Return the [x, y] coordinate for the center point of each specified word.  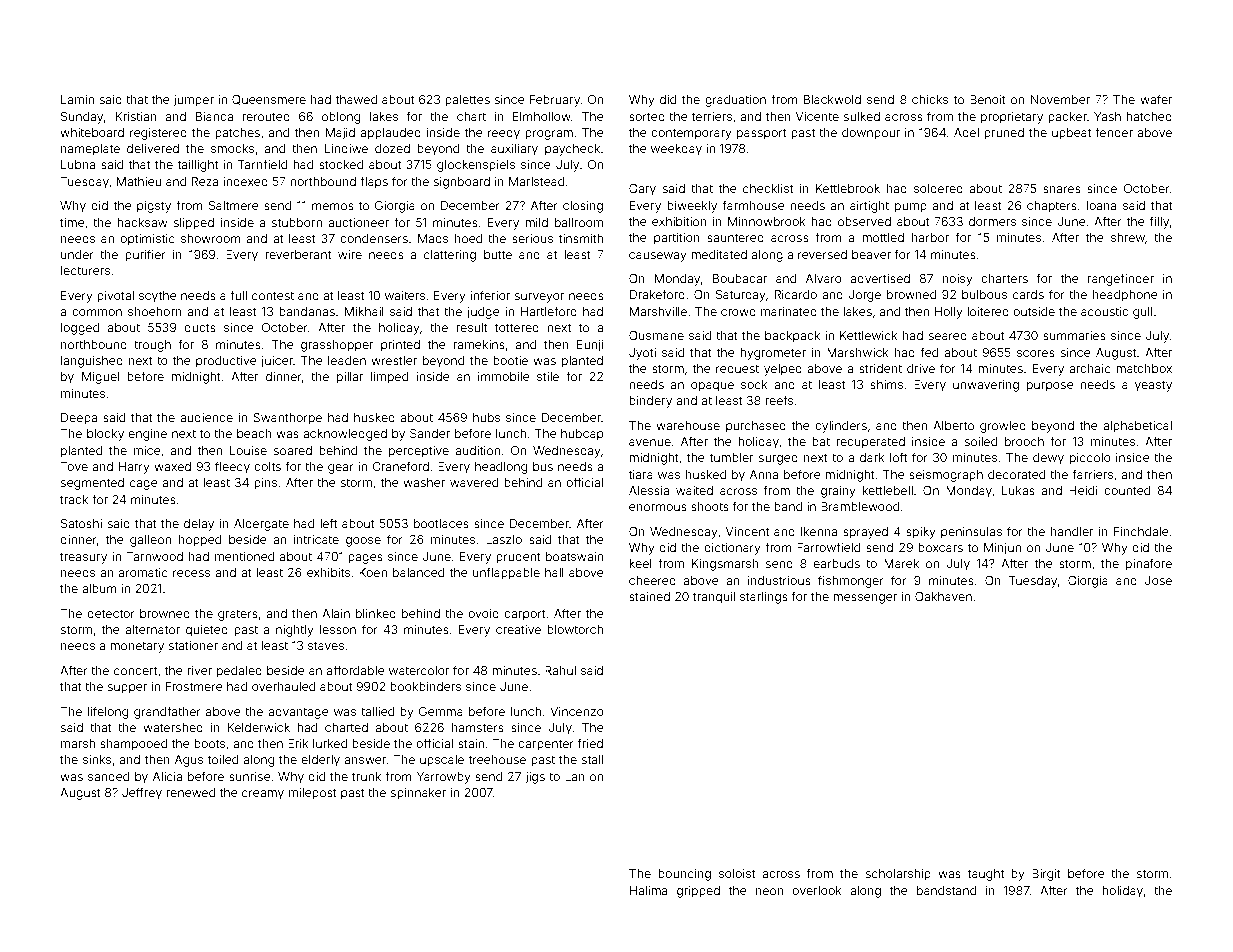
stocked [341, 164]
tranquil [714, 598]
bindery [650, 402]
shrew [1128, 237]
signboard [462, 183]
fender [1114, 132]
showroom [211, 238]
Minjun [1002, 549]
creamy [263, 795]
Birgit [1046, 875]
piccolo [1090, 459]
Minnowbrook [767, 221]
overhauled [283, 686]
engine [147, 435]
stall [592, 759]
